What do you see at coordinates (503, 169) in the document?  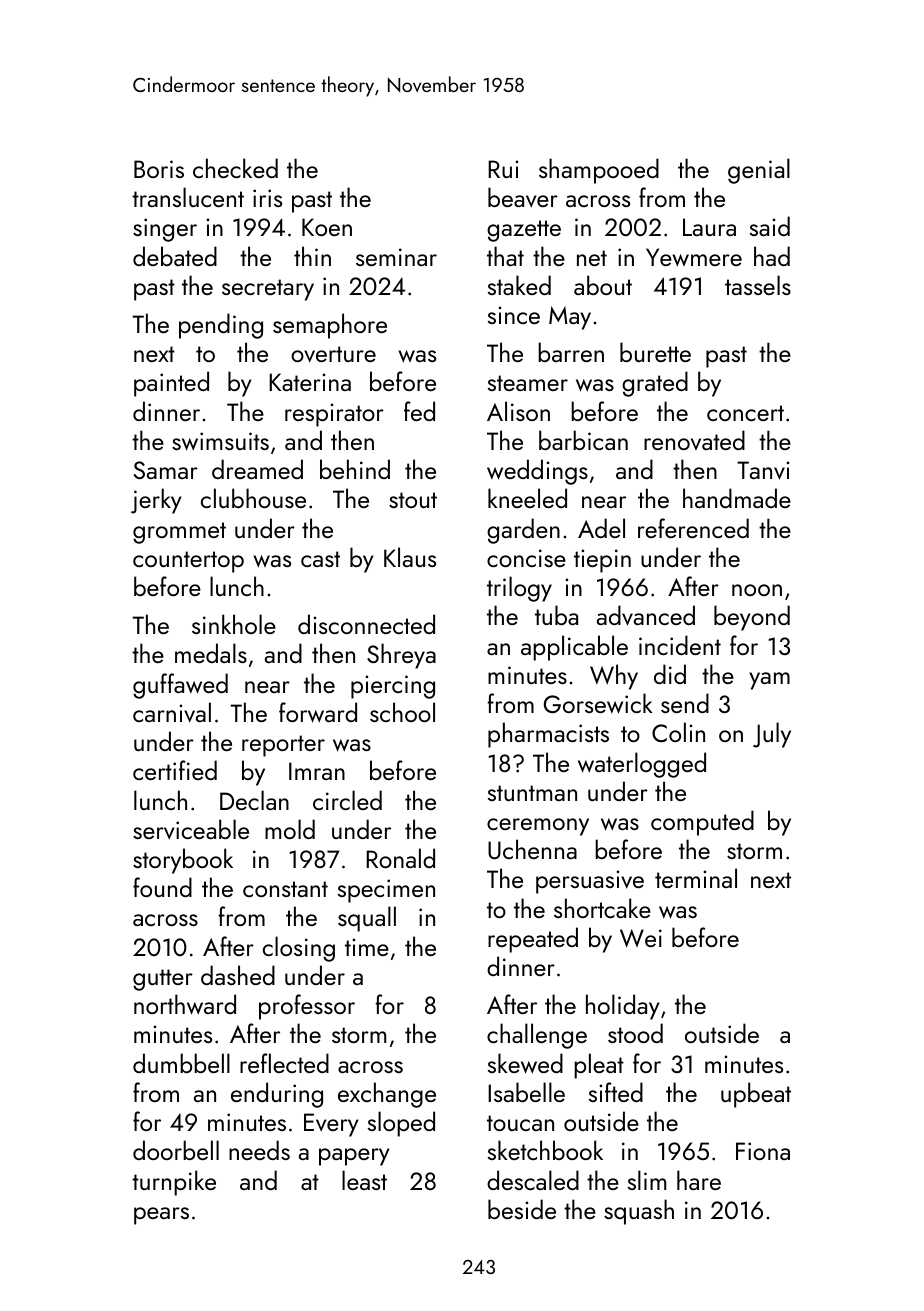 I see `Rui` at bounding box center [503, 169].
